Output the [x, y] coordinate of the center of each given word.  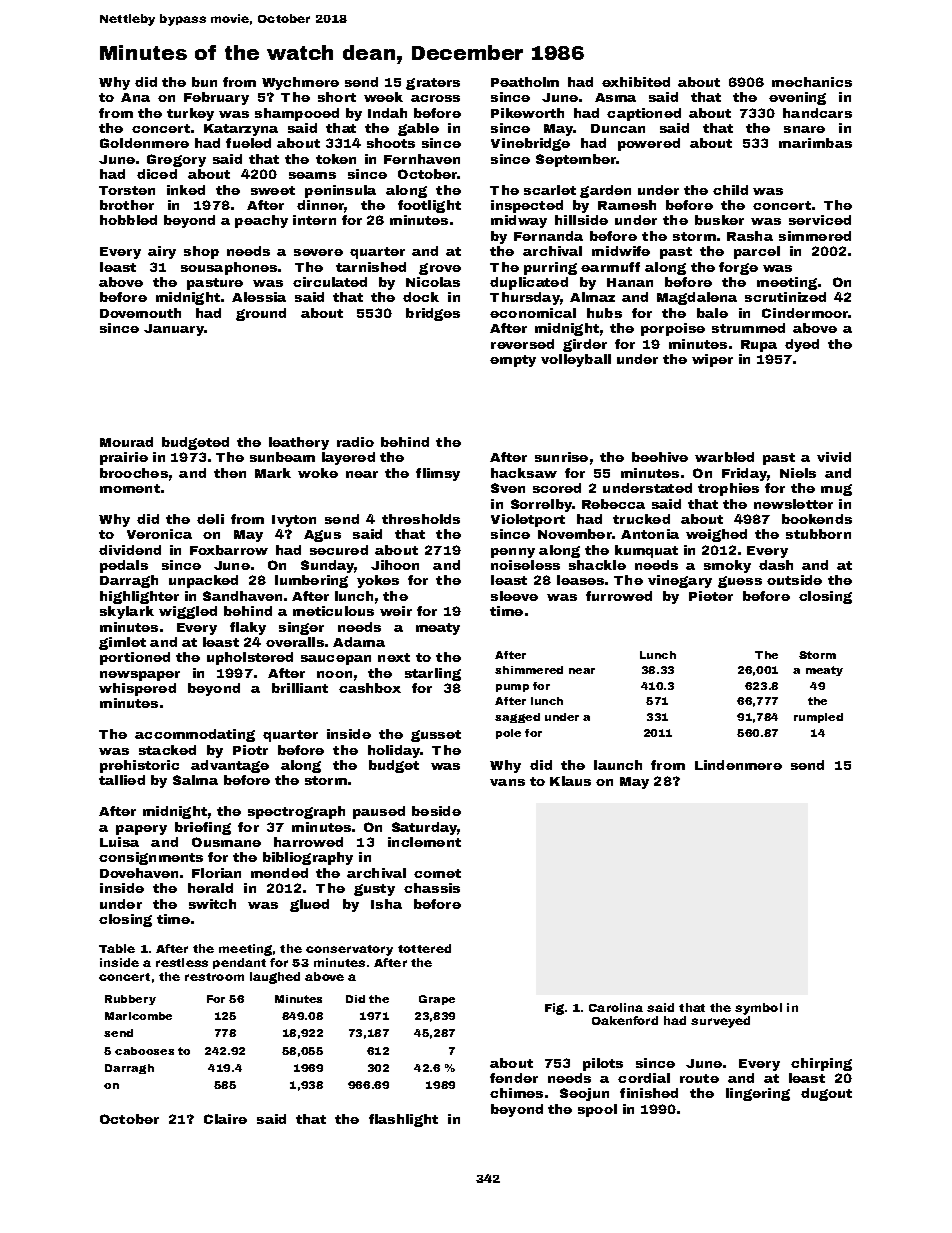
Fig [554, 1009]
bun [204, 82]
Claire [225, 1119]
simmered [815, 236]
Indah [387, 113]
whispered [137, 689]
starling [433, 674]
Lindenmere [738, 765]
